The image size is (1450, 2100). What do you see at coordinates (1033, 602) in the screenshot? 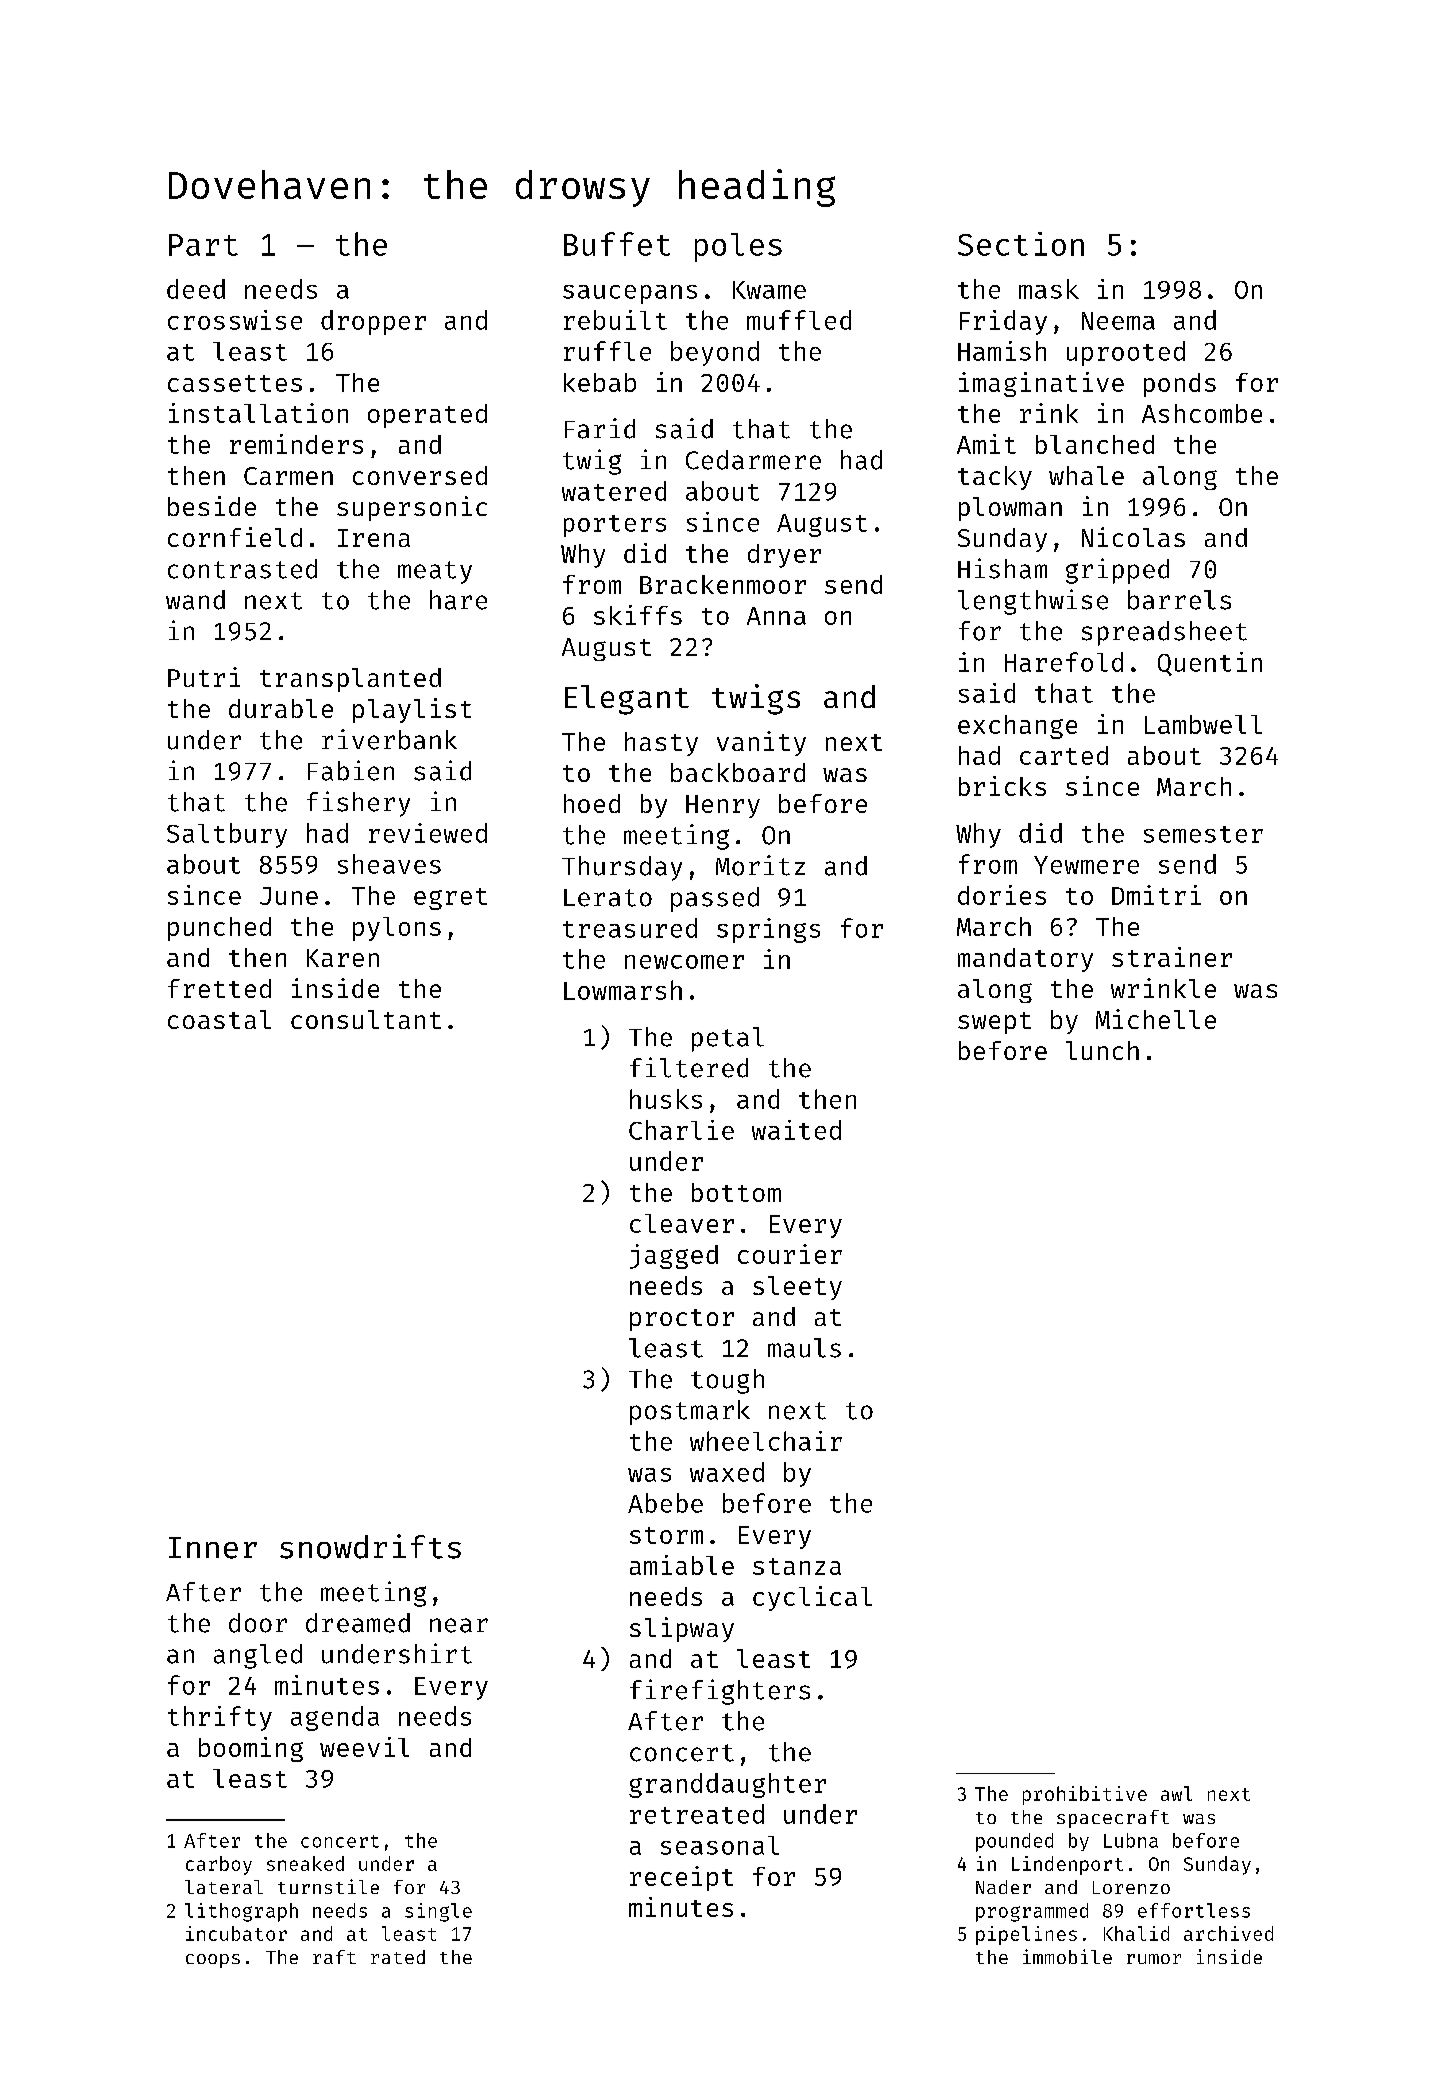
I see `lengthwise` at bounding box center [1033, 602].
